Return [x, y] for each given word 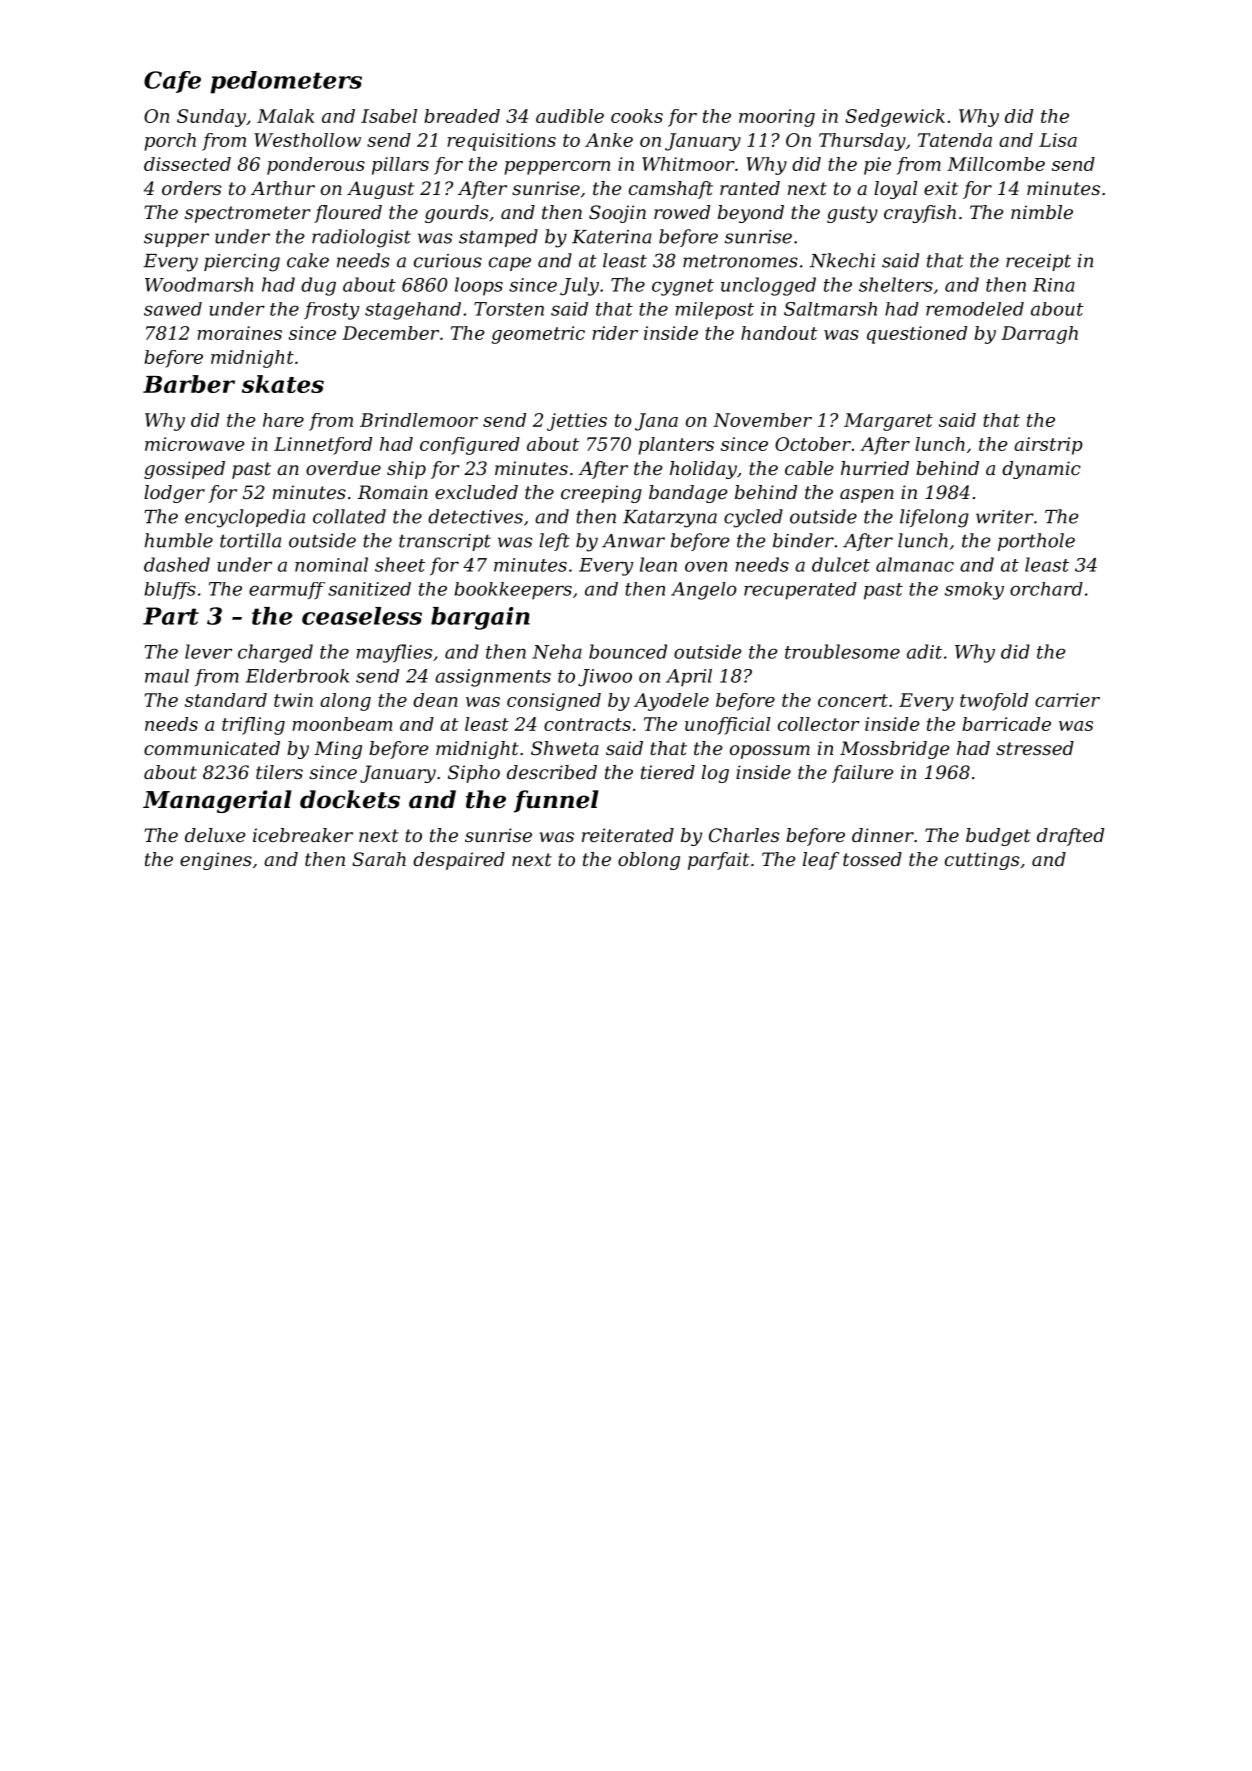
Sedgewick [895, 118]
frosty [331, 311]
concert [853, 700]
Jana [656, 422]
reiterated [628, 835]
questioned [917, 335]
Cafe [172, 82]
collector [819, 724]
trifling [253, 726]
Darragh [1039, 335]
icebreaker [303, 835]
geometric [538, 335]
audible [570, 116]
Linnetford [323, 446]
